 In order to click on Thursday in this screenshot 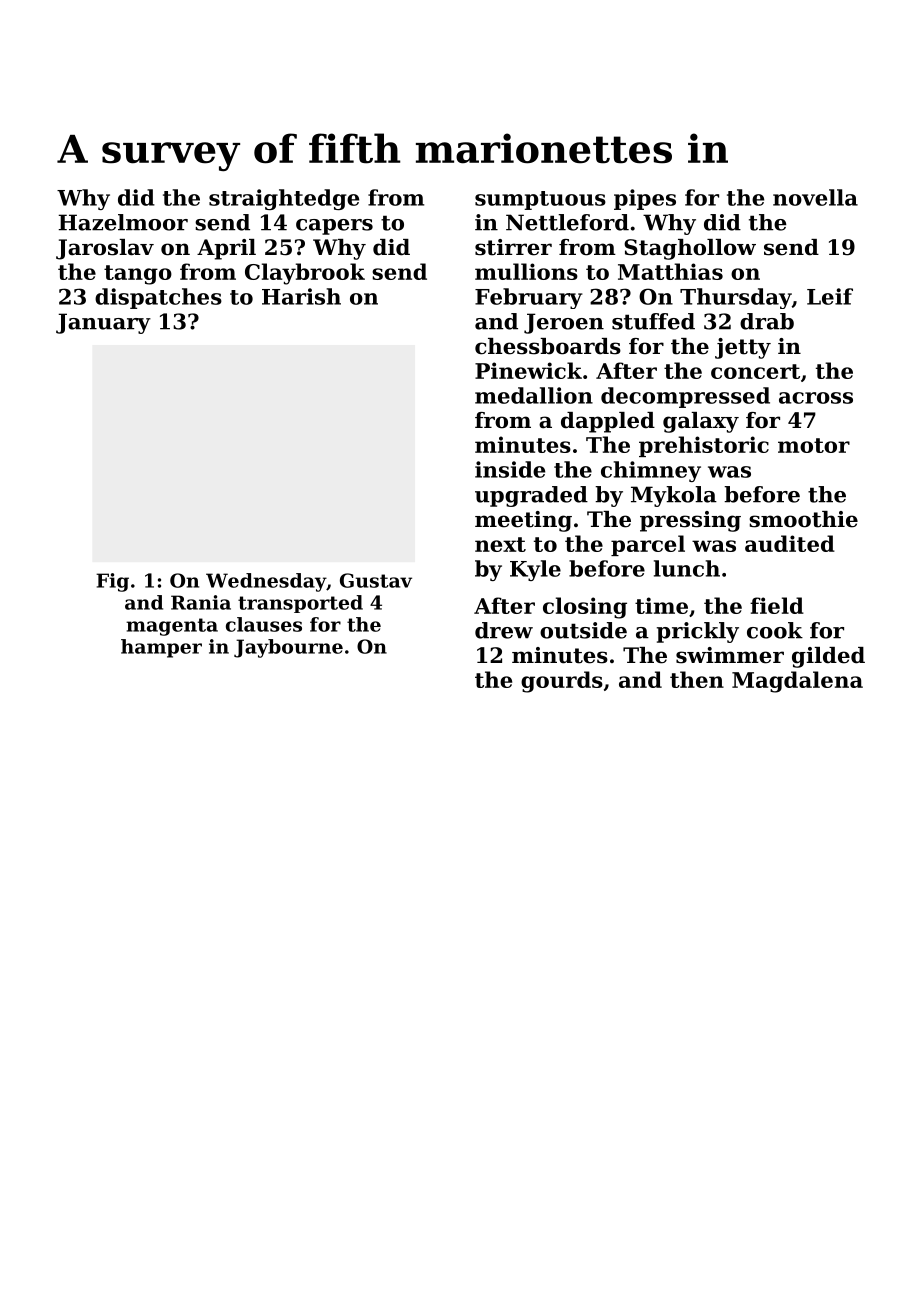, I will do `click(736, 298)`.
